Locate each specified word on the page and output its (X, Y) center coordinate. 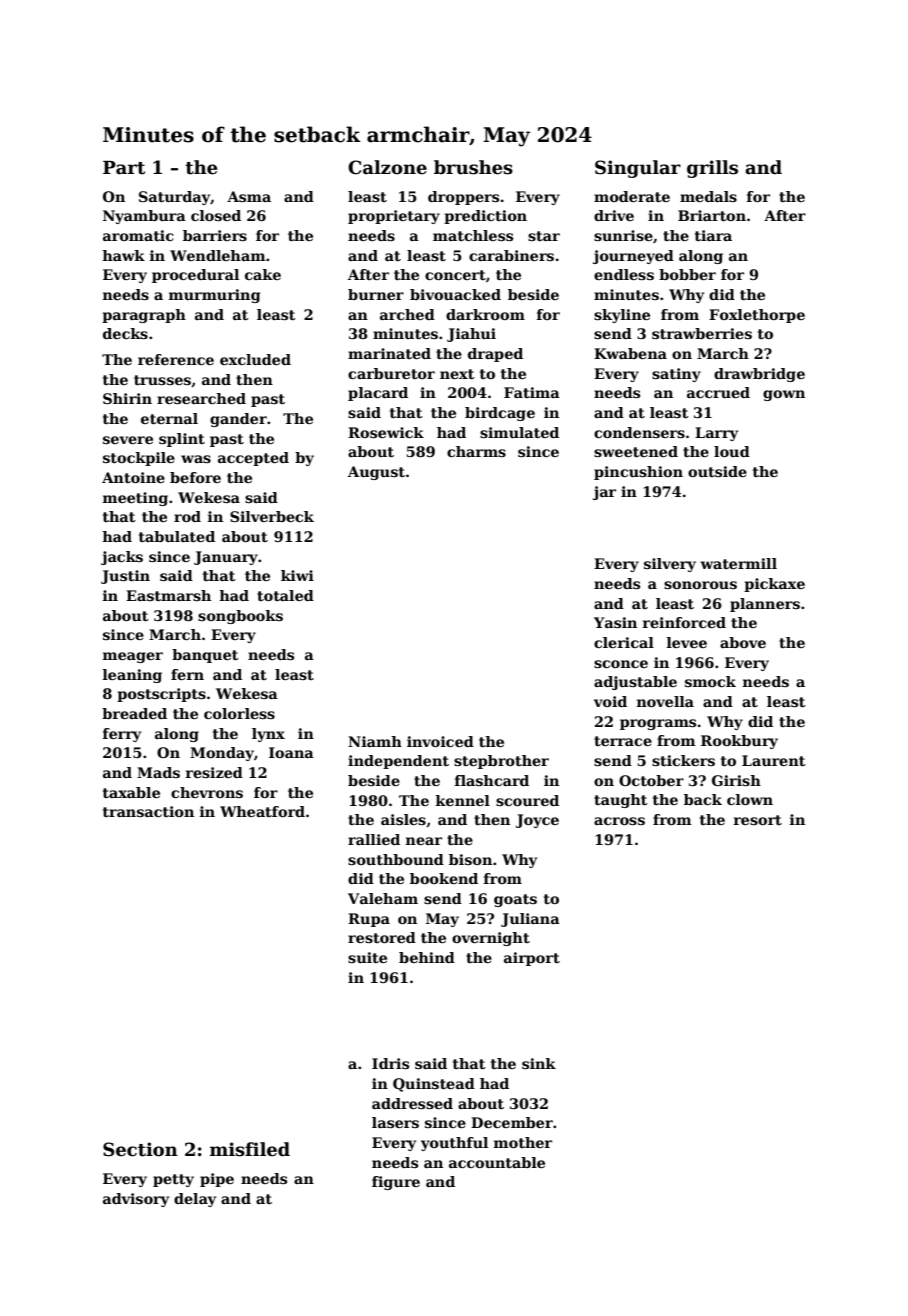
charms (476, 451)
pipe (217, 1180)
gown (784, 395)
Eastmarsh (168, 595)
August (376, 473)
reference (176, 359)
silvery (670, 565)
